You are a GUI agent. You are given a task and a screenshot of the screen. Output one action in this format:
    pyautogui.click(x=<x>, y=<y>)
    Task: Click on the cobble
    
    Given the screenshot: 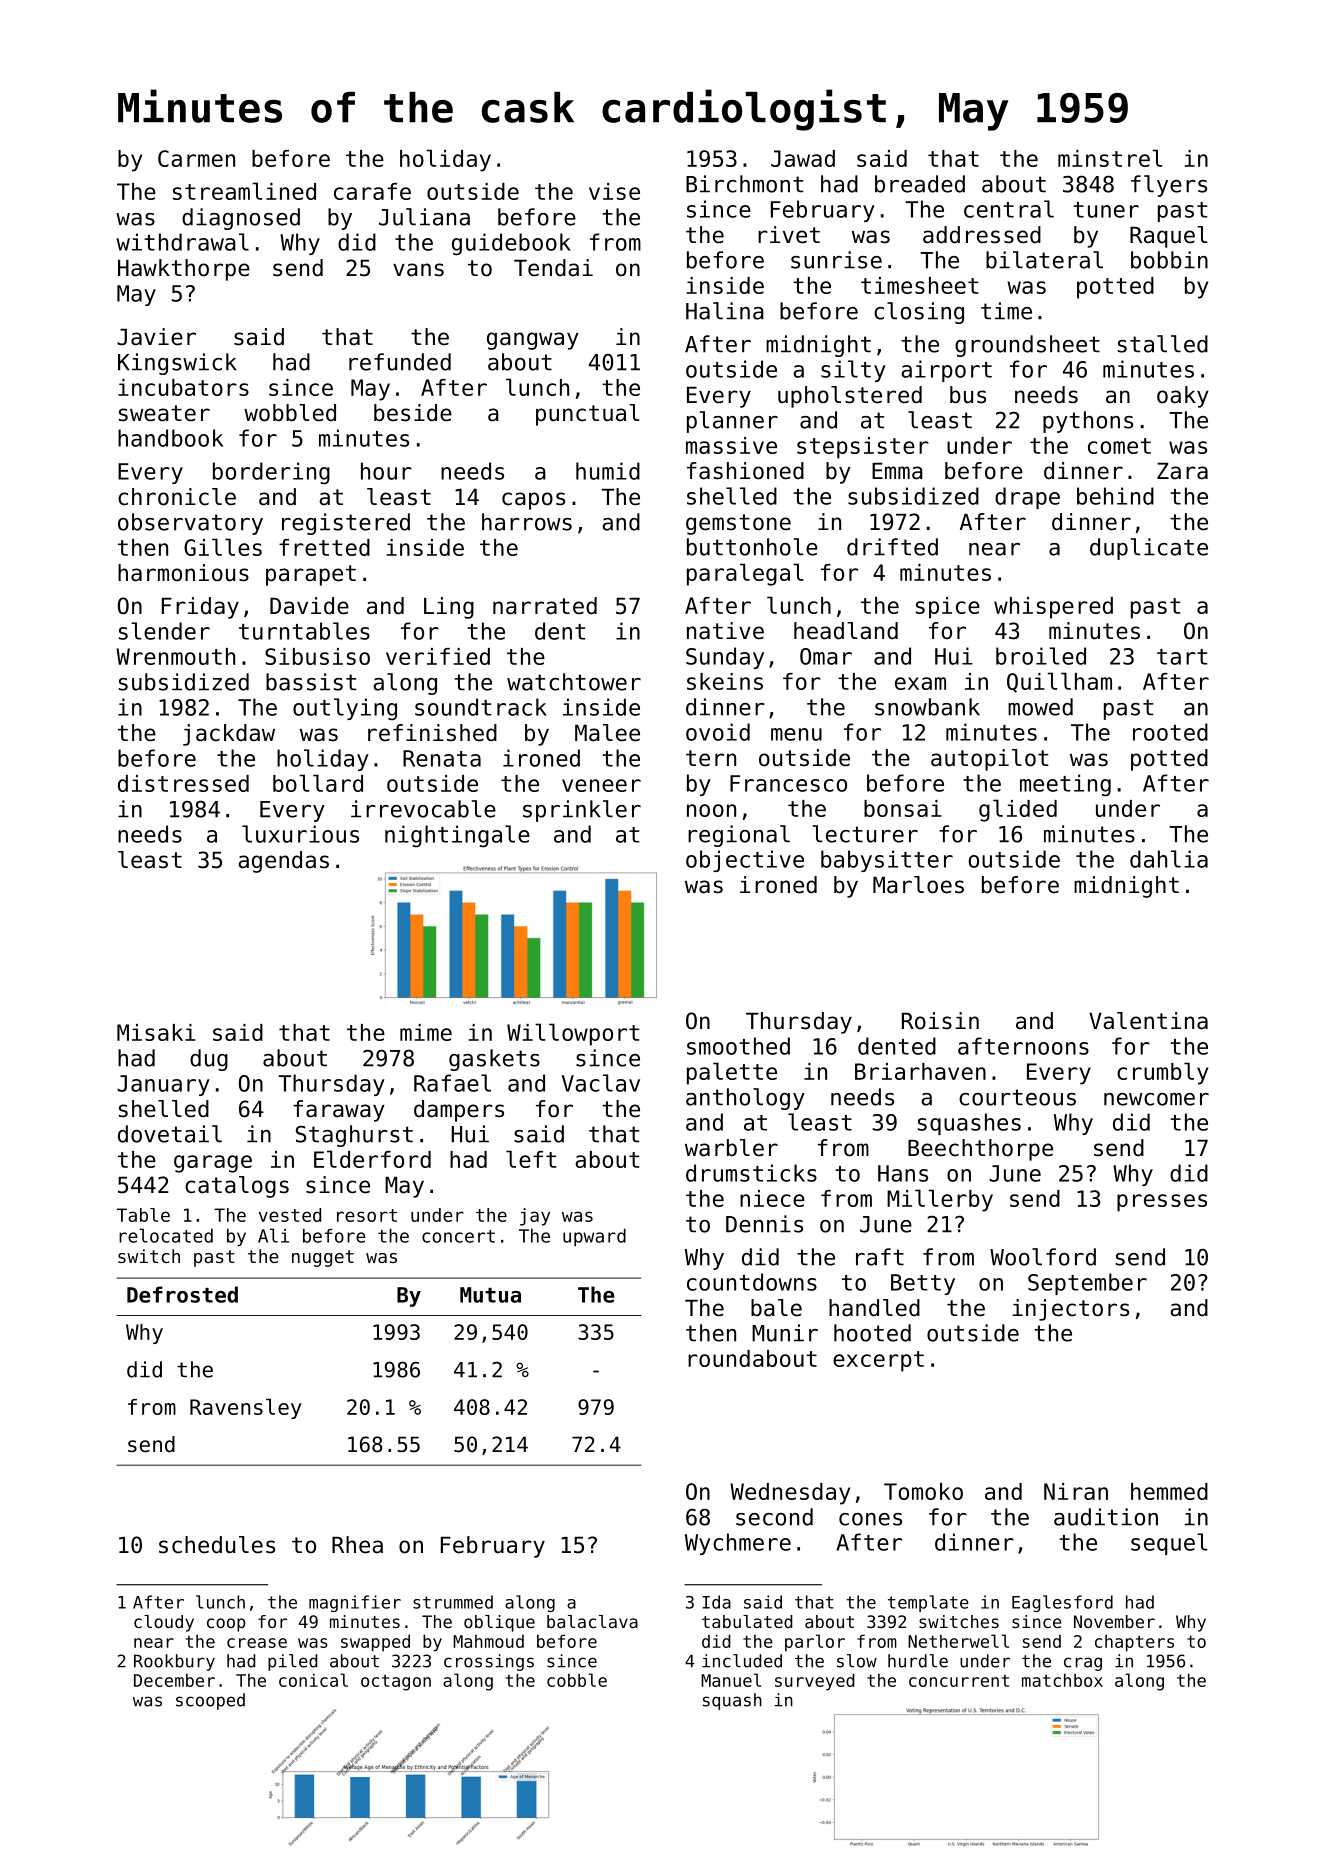 What is the action you would take?
    pyautogui.click(x=577, y=1680)
